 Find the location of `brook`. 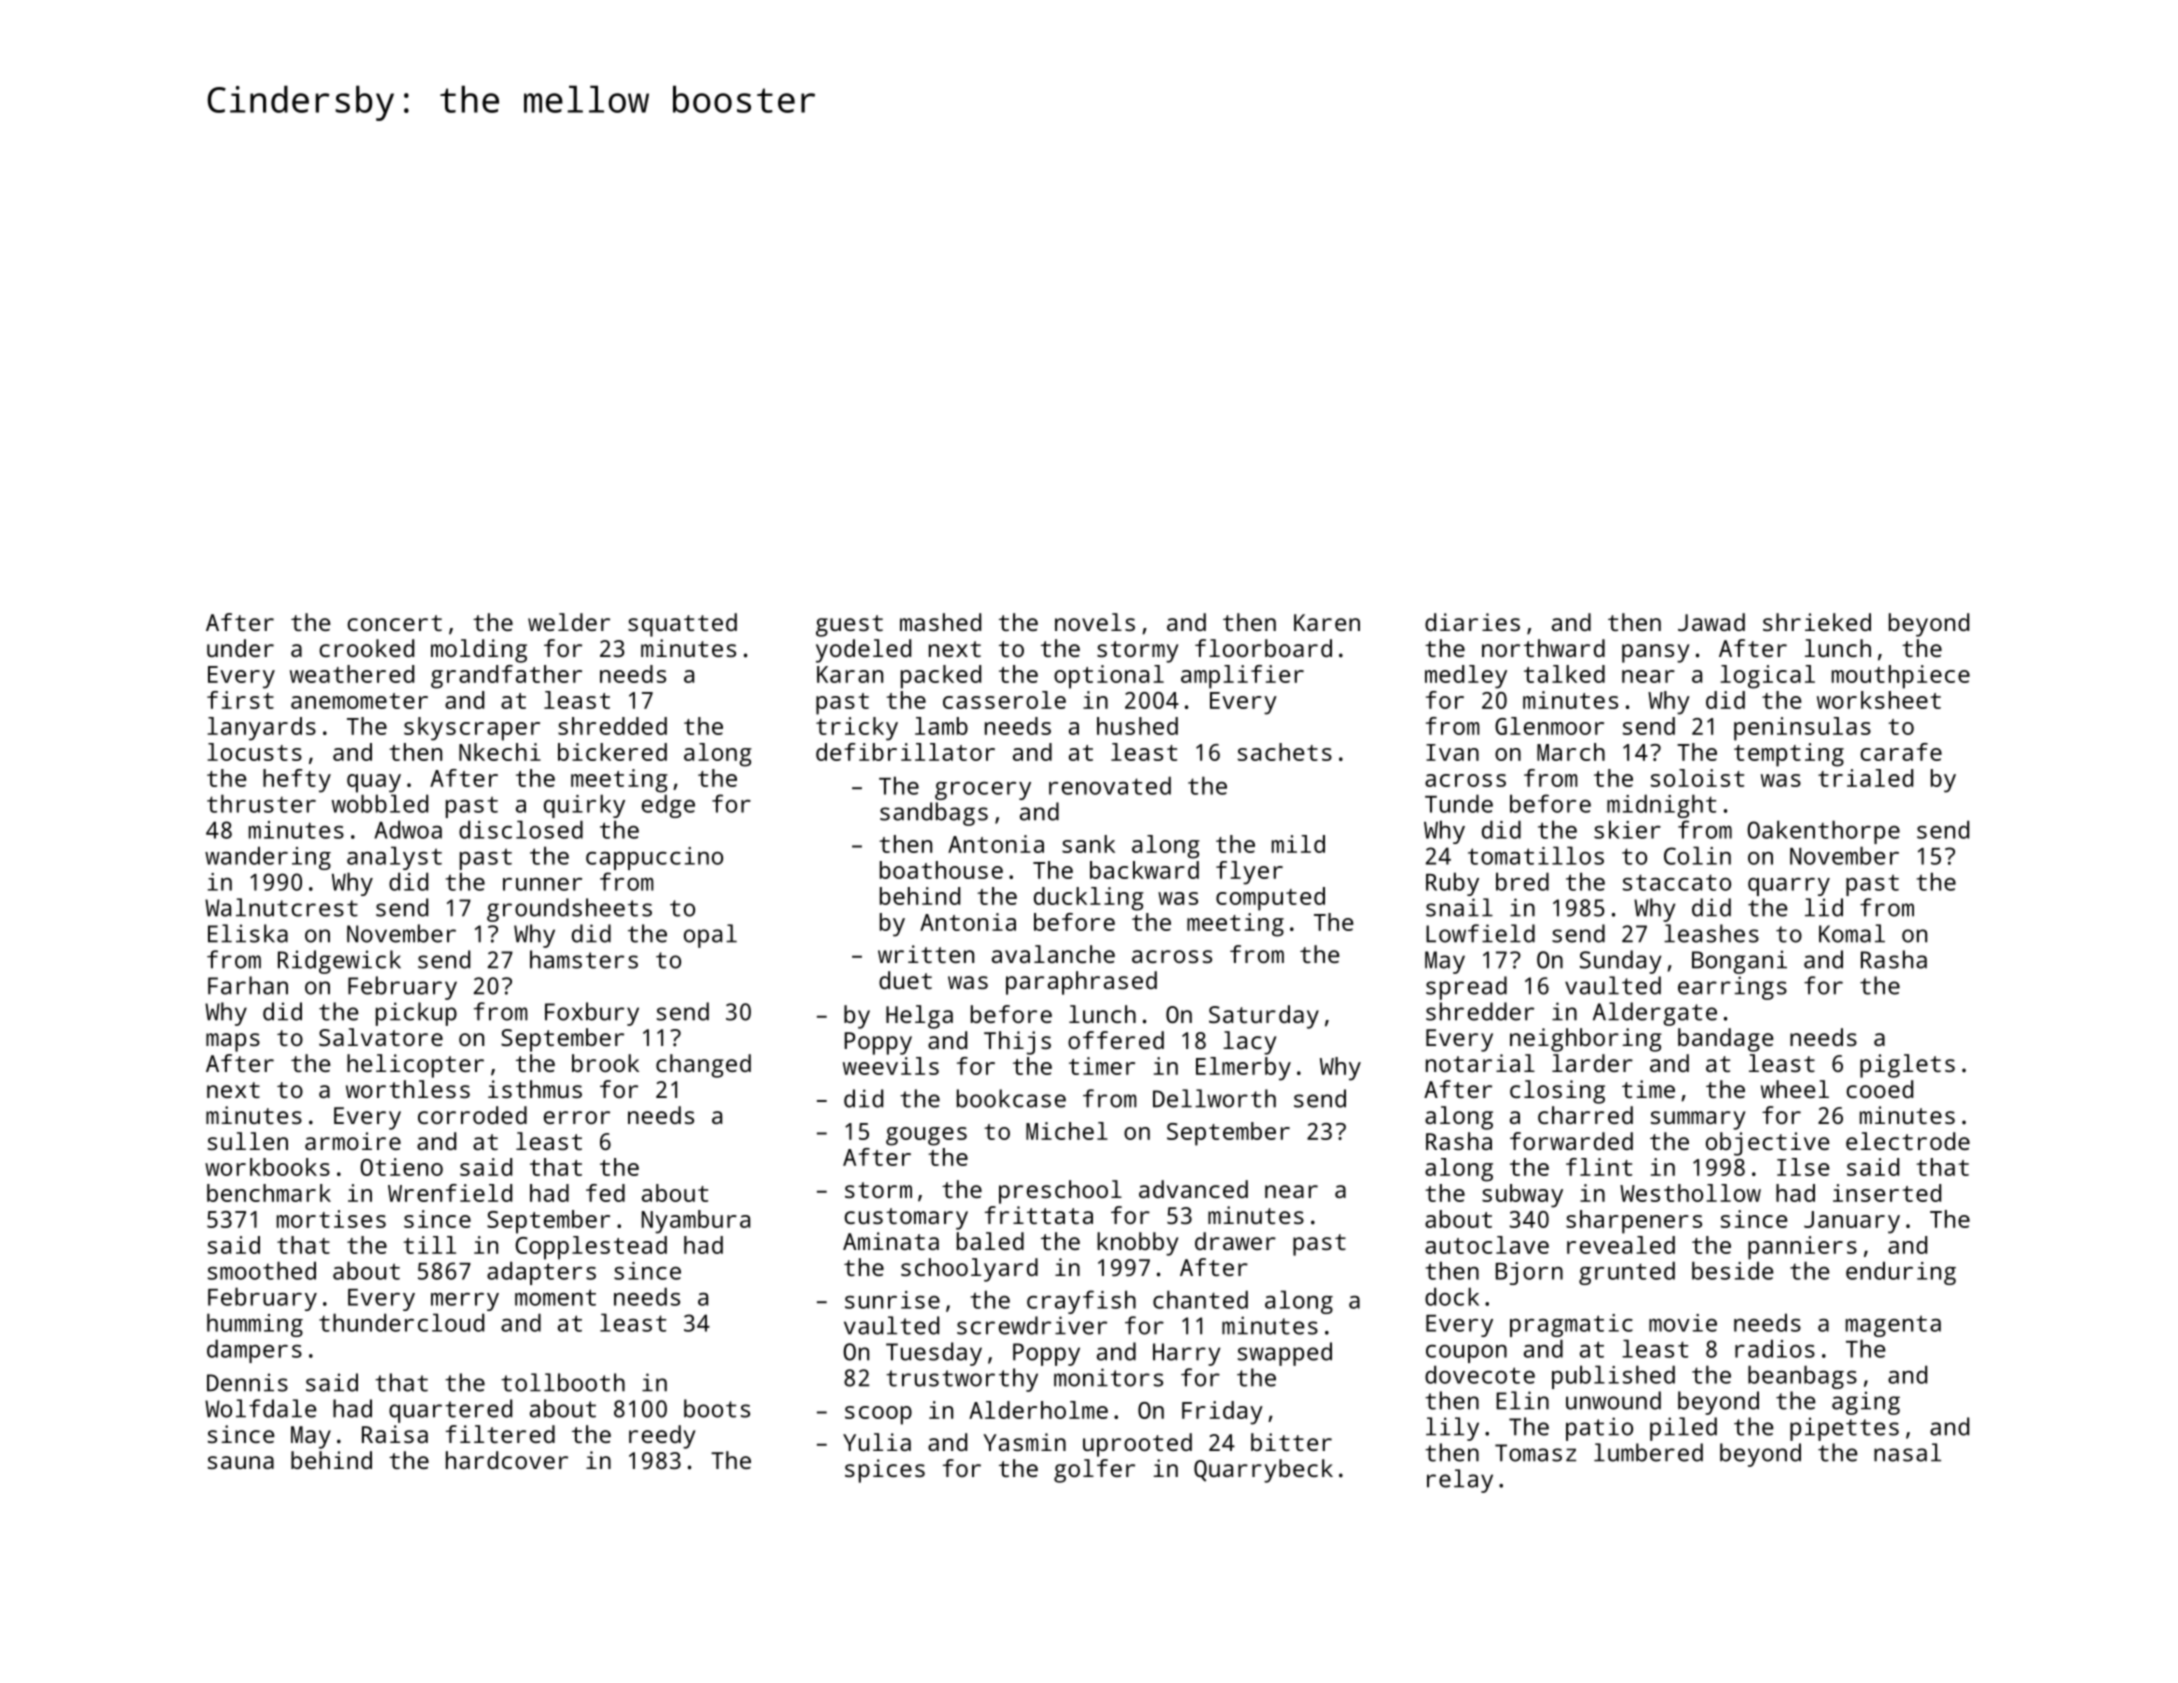

brook is located at coordinates (605, 1063).
